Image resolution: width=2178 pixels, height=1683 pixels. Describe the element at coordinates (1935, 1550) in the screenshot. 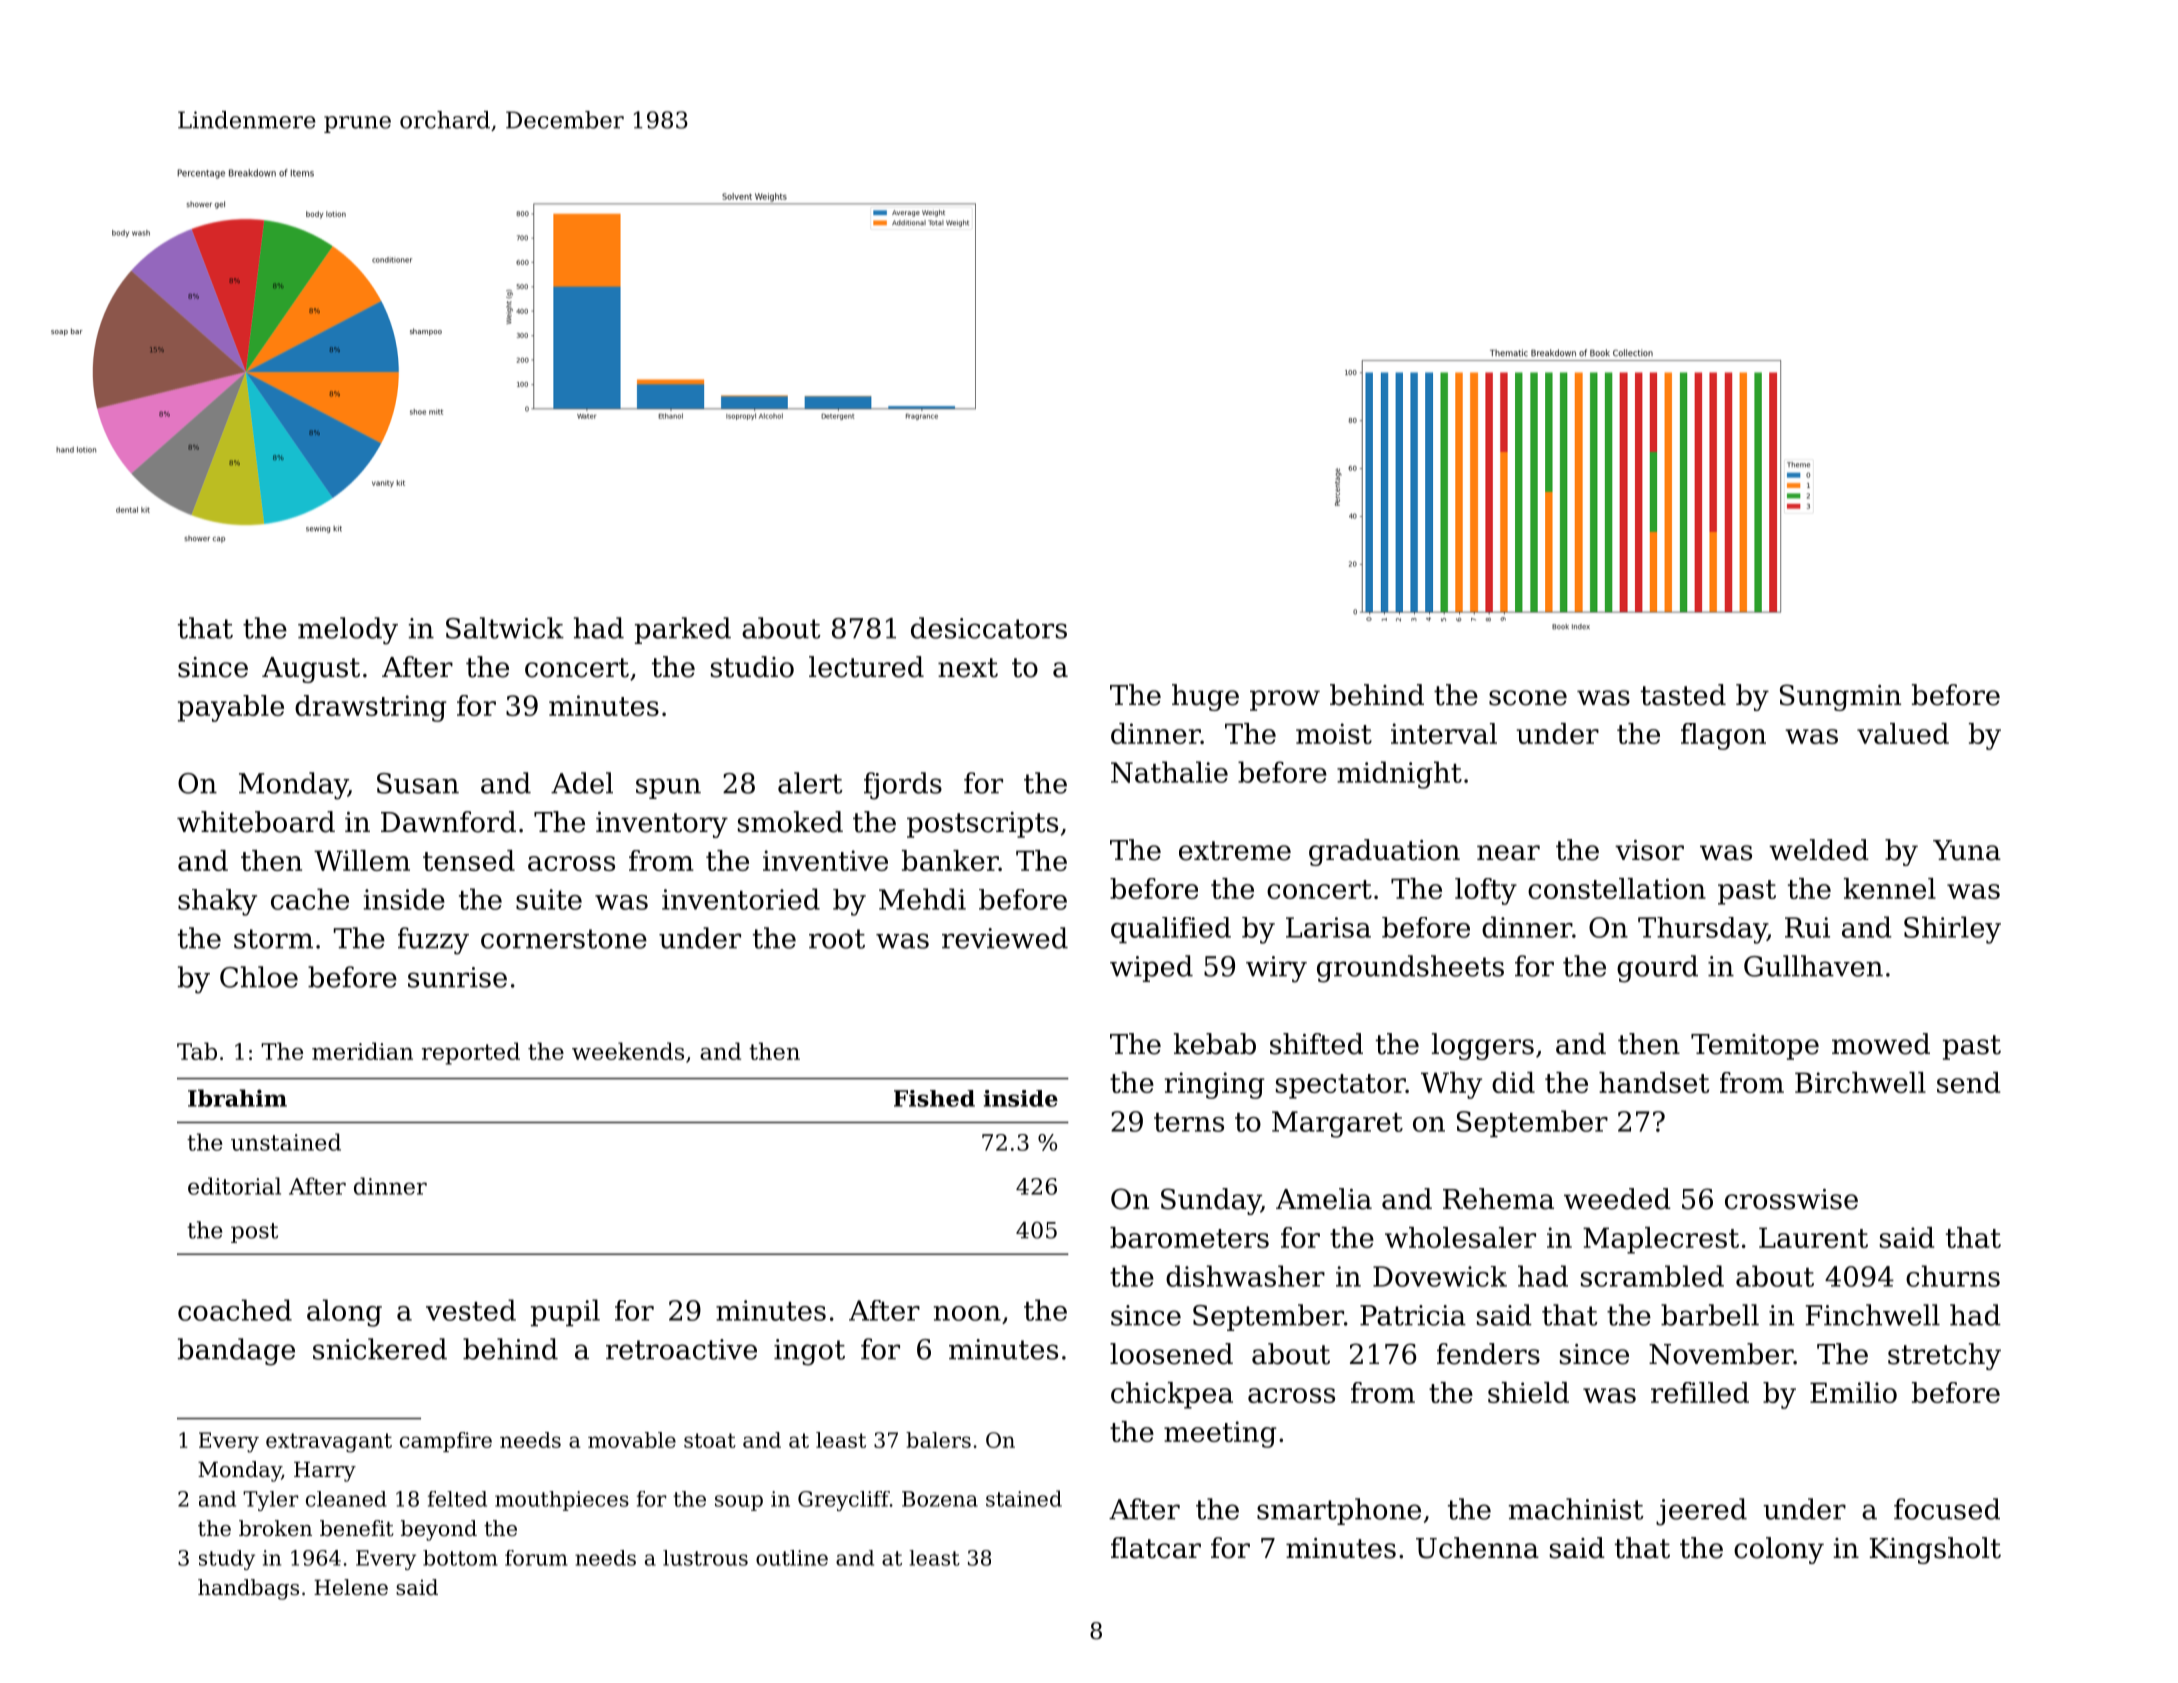

I see `Kingsholt` at that location.
